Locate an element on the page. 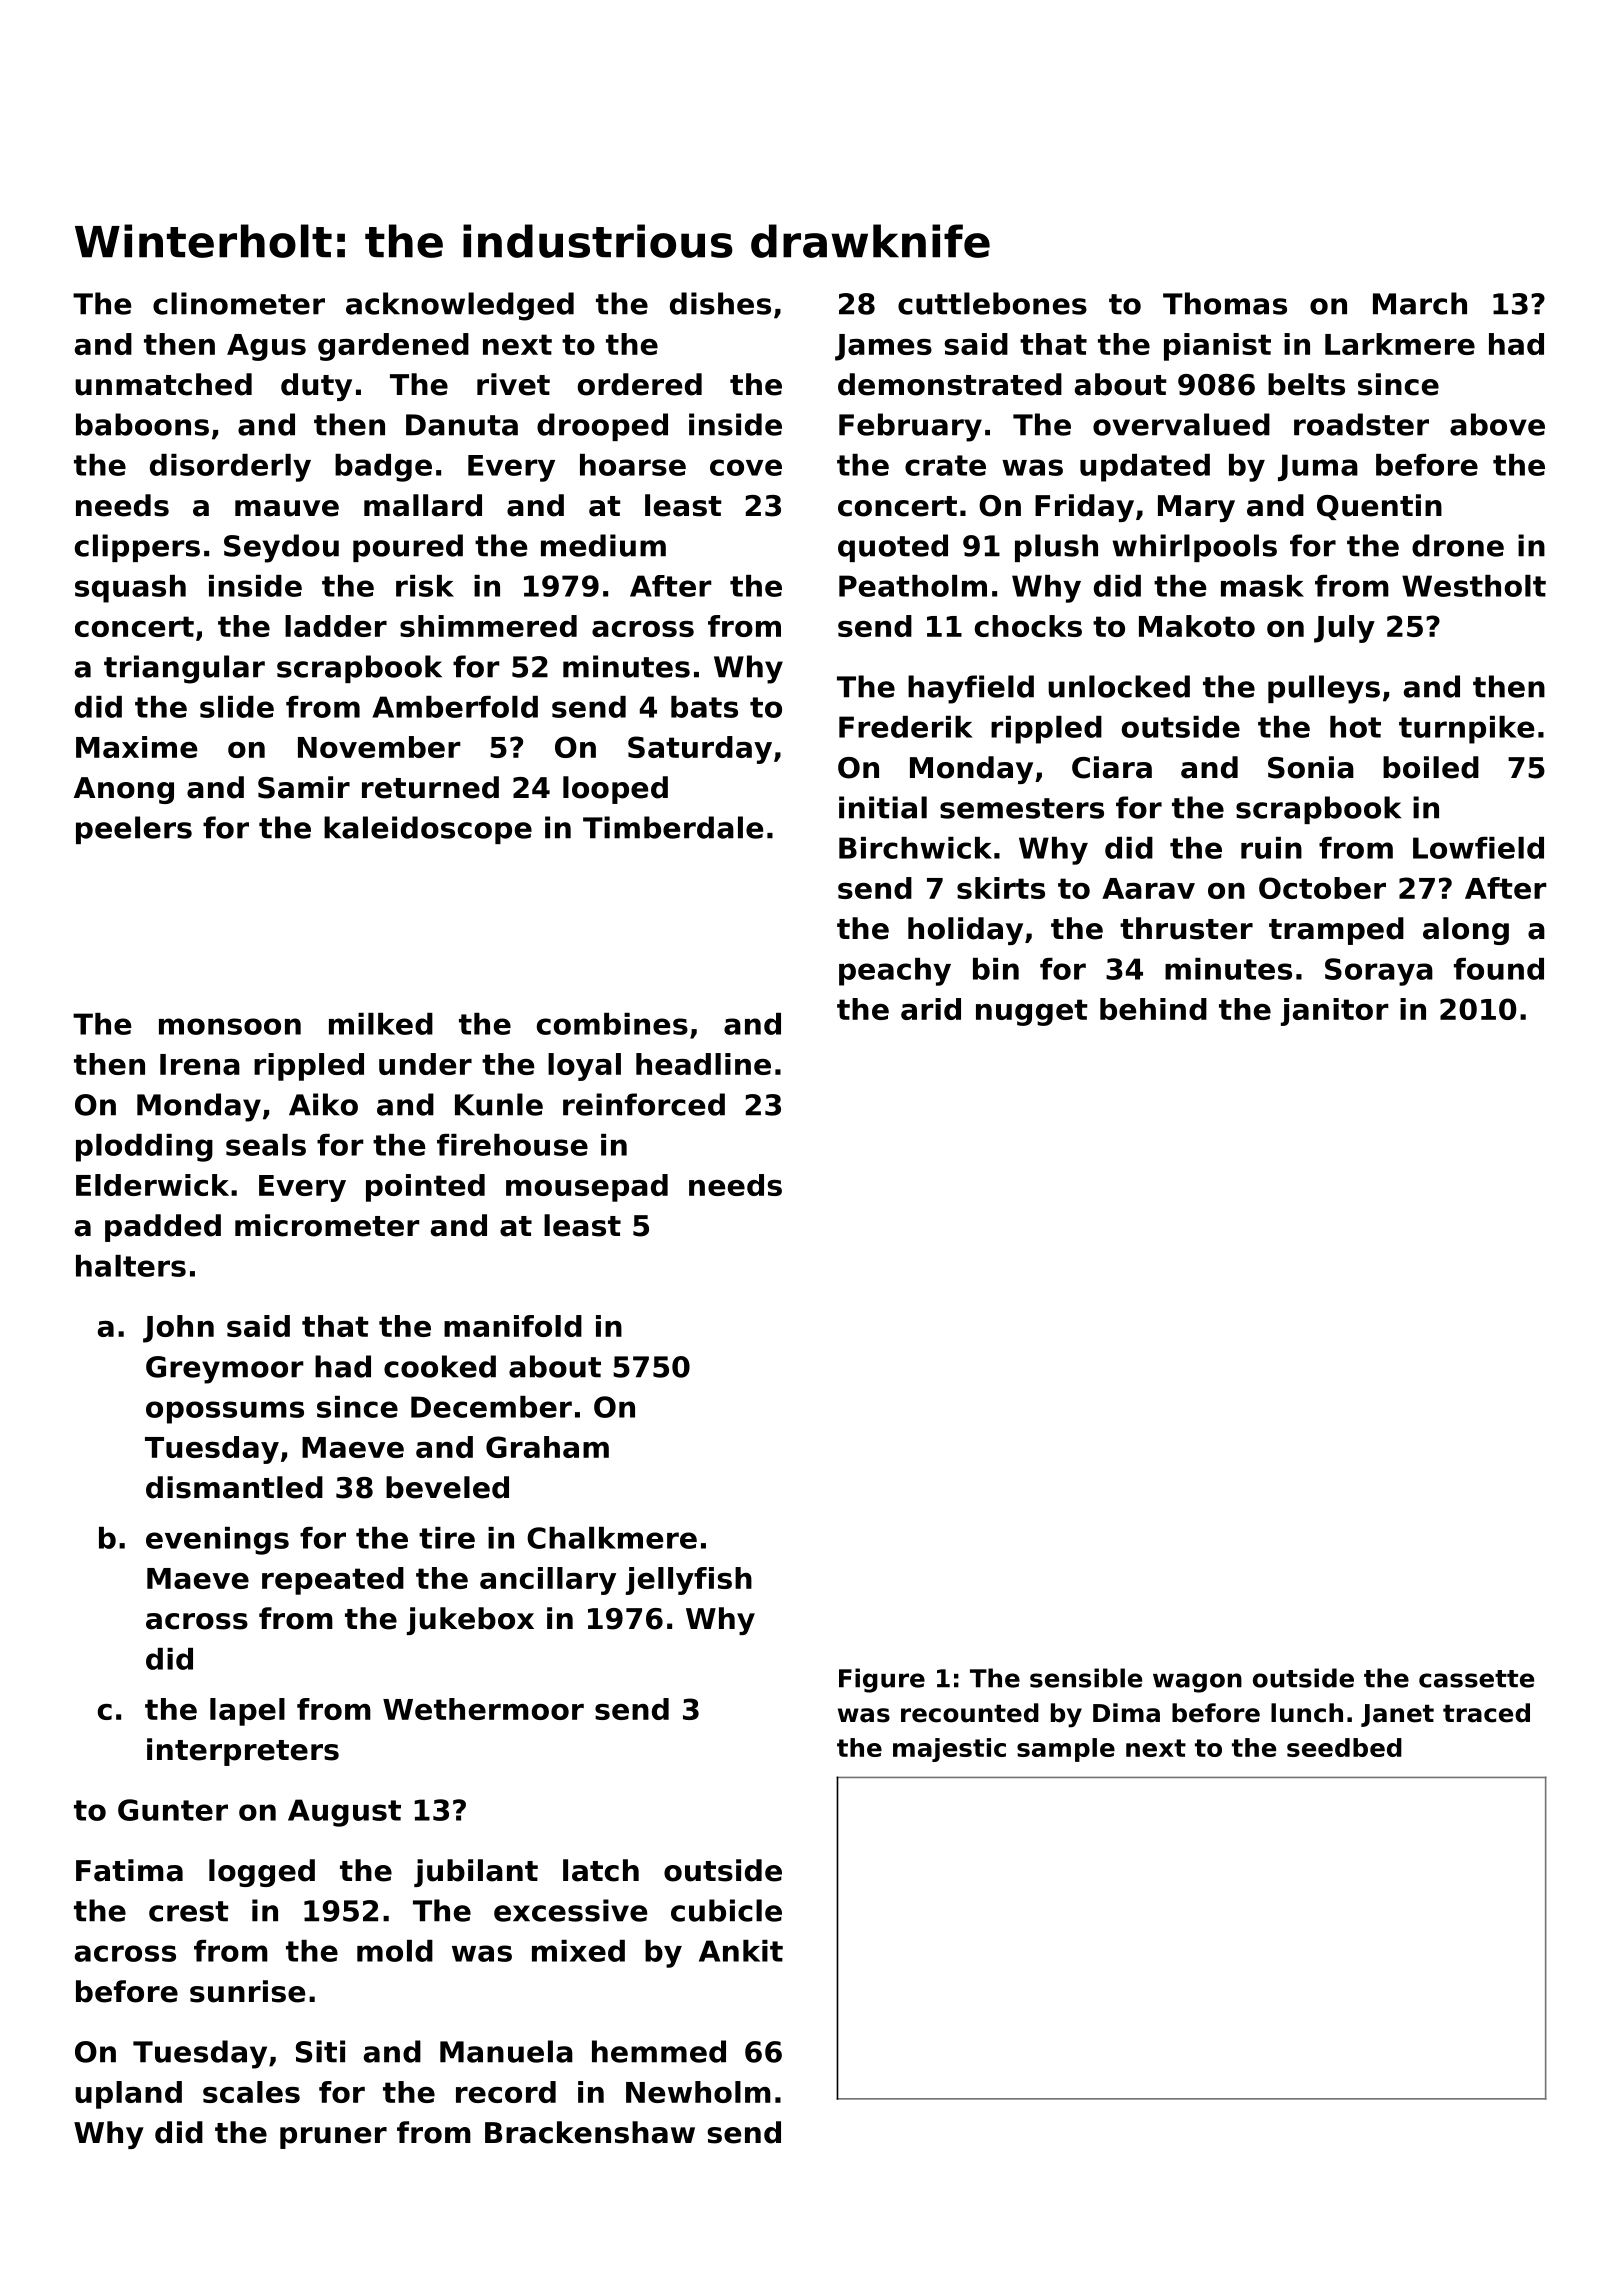  March is located at coordinates (1420, 303).
